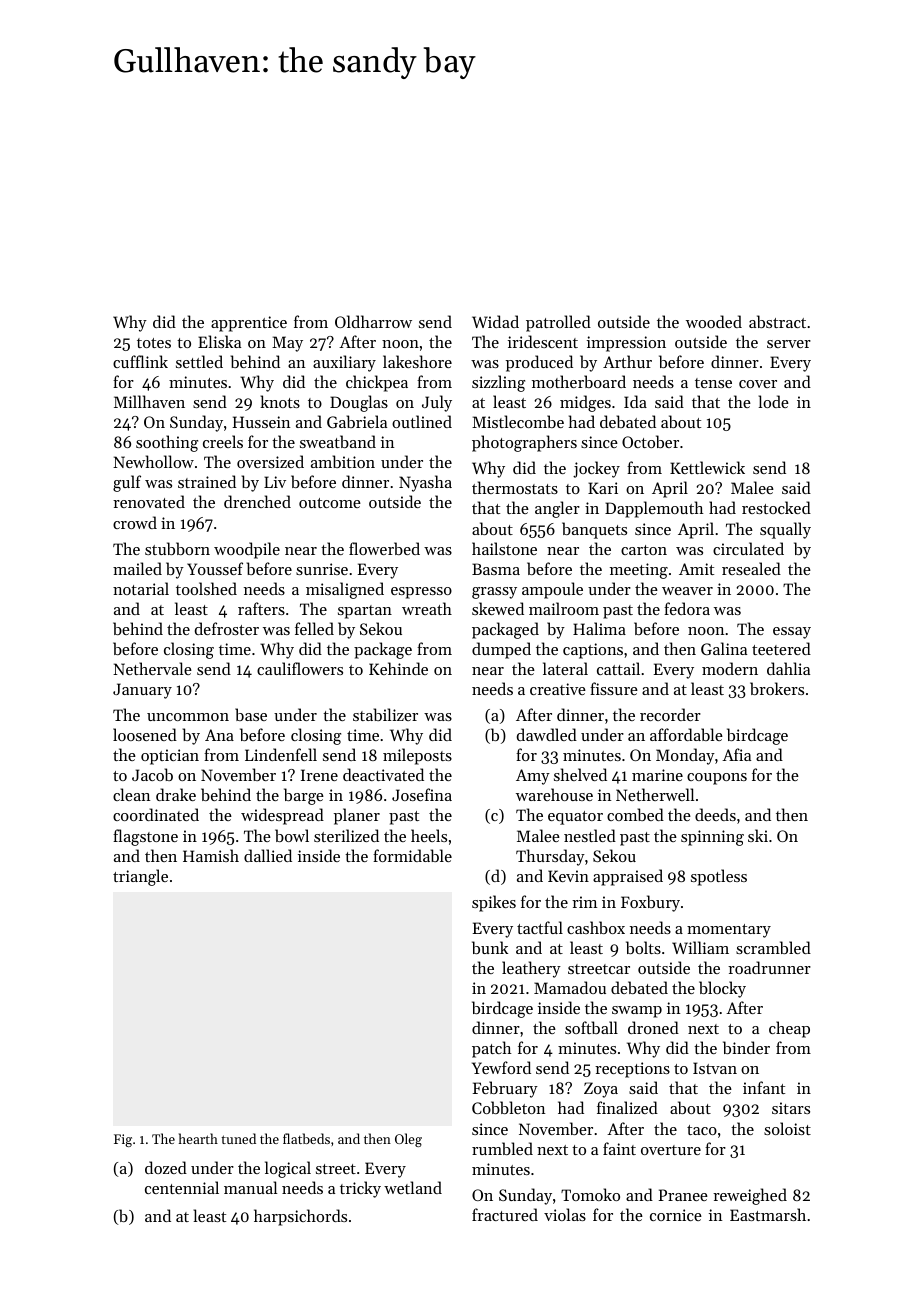  What do you see at coordinates (558, 323) in the page?
I see `patrolled` at bounding box center [558, 323].
